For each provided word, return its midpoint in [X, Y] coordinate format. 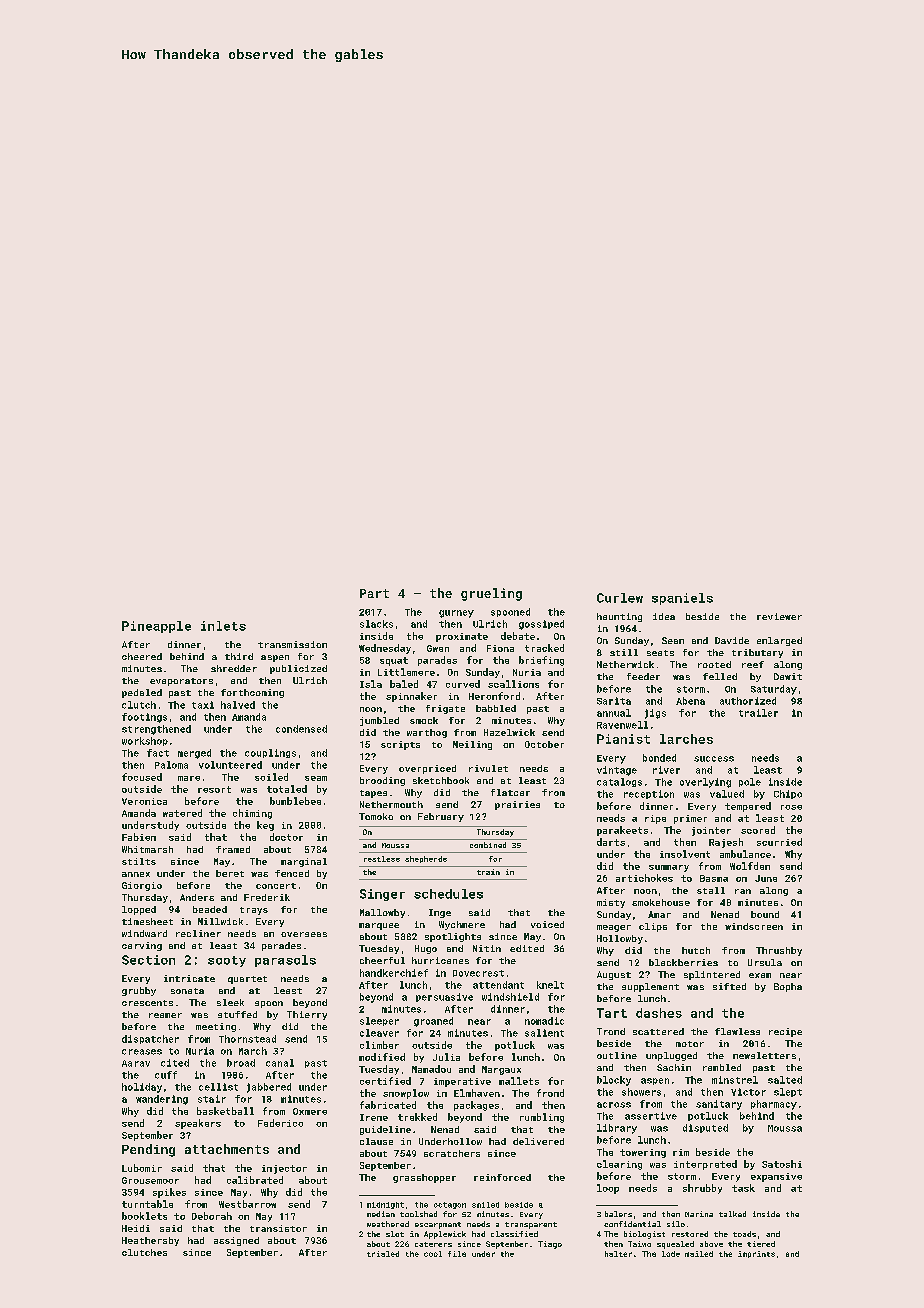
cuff [166, 1075]
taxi [203, 705]
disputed [705, 1128]
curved [463, 684]
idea [664, 616]
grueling [491, 594]
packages [476, 1106]
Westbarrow [247, 1204]
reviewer [779, 616]
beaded [210, 909]
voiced [547, 924]
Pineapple [156, 627]
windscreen [754, 926]
